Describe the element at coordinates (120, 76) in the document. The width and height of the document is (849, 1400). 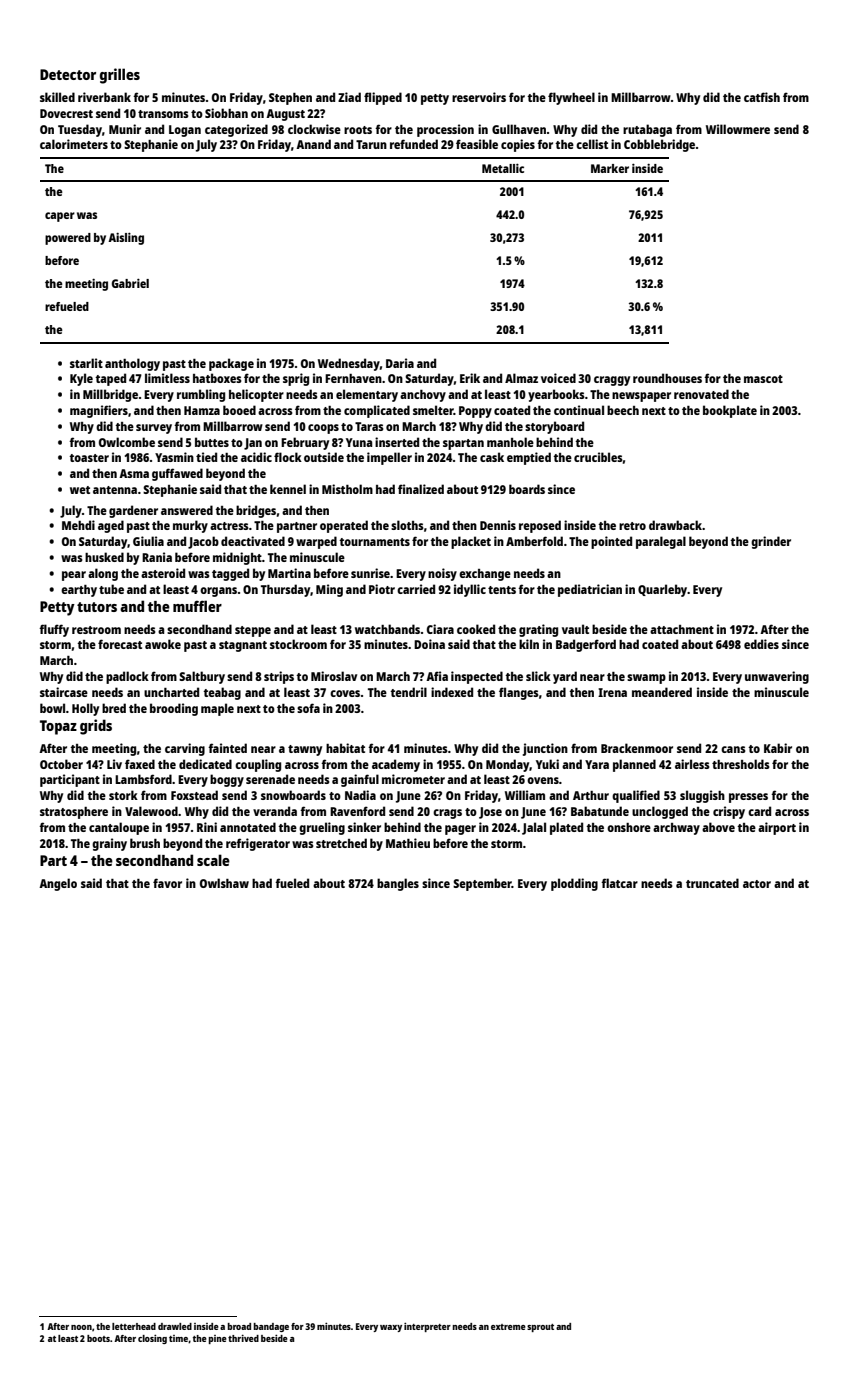
I see `grilles` at that location.
